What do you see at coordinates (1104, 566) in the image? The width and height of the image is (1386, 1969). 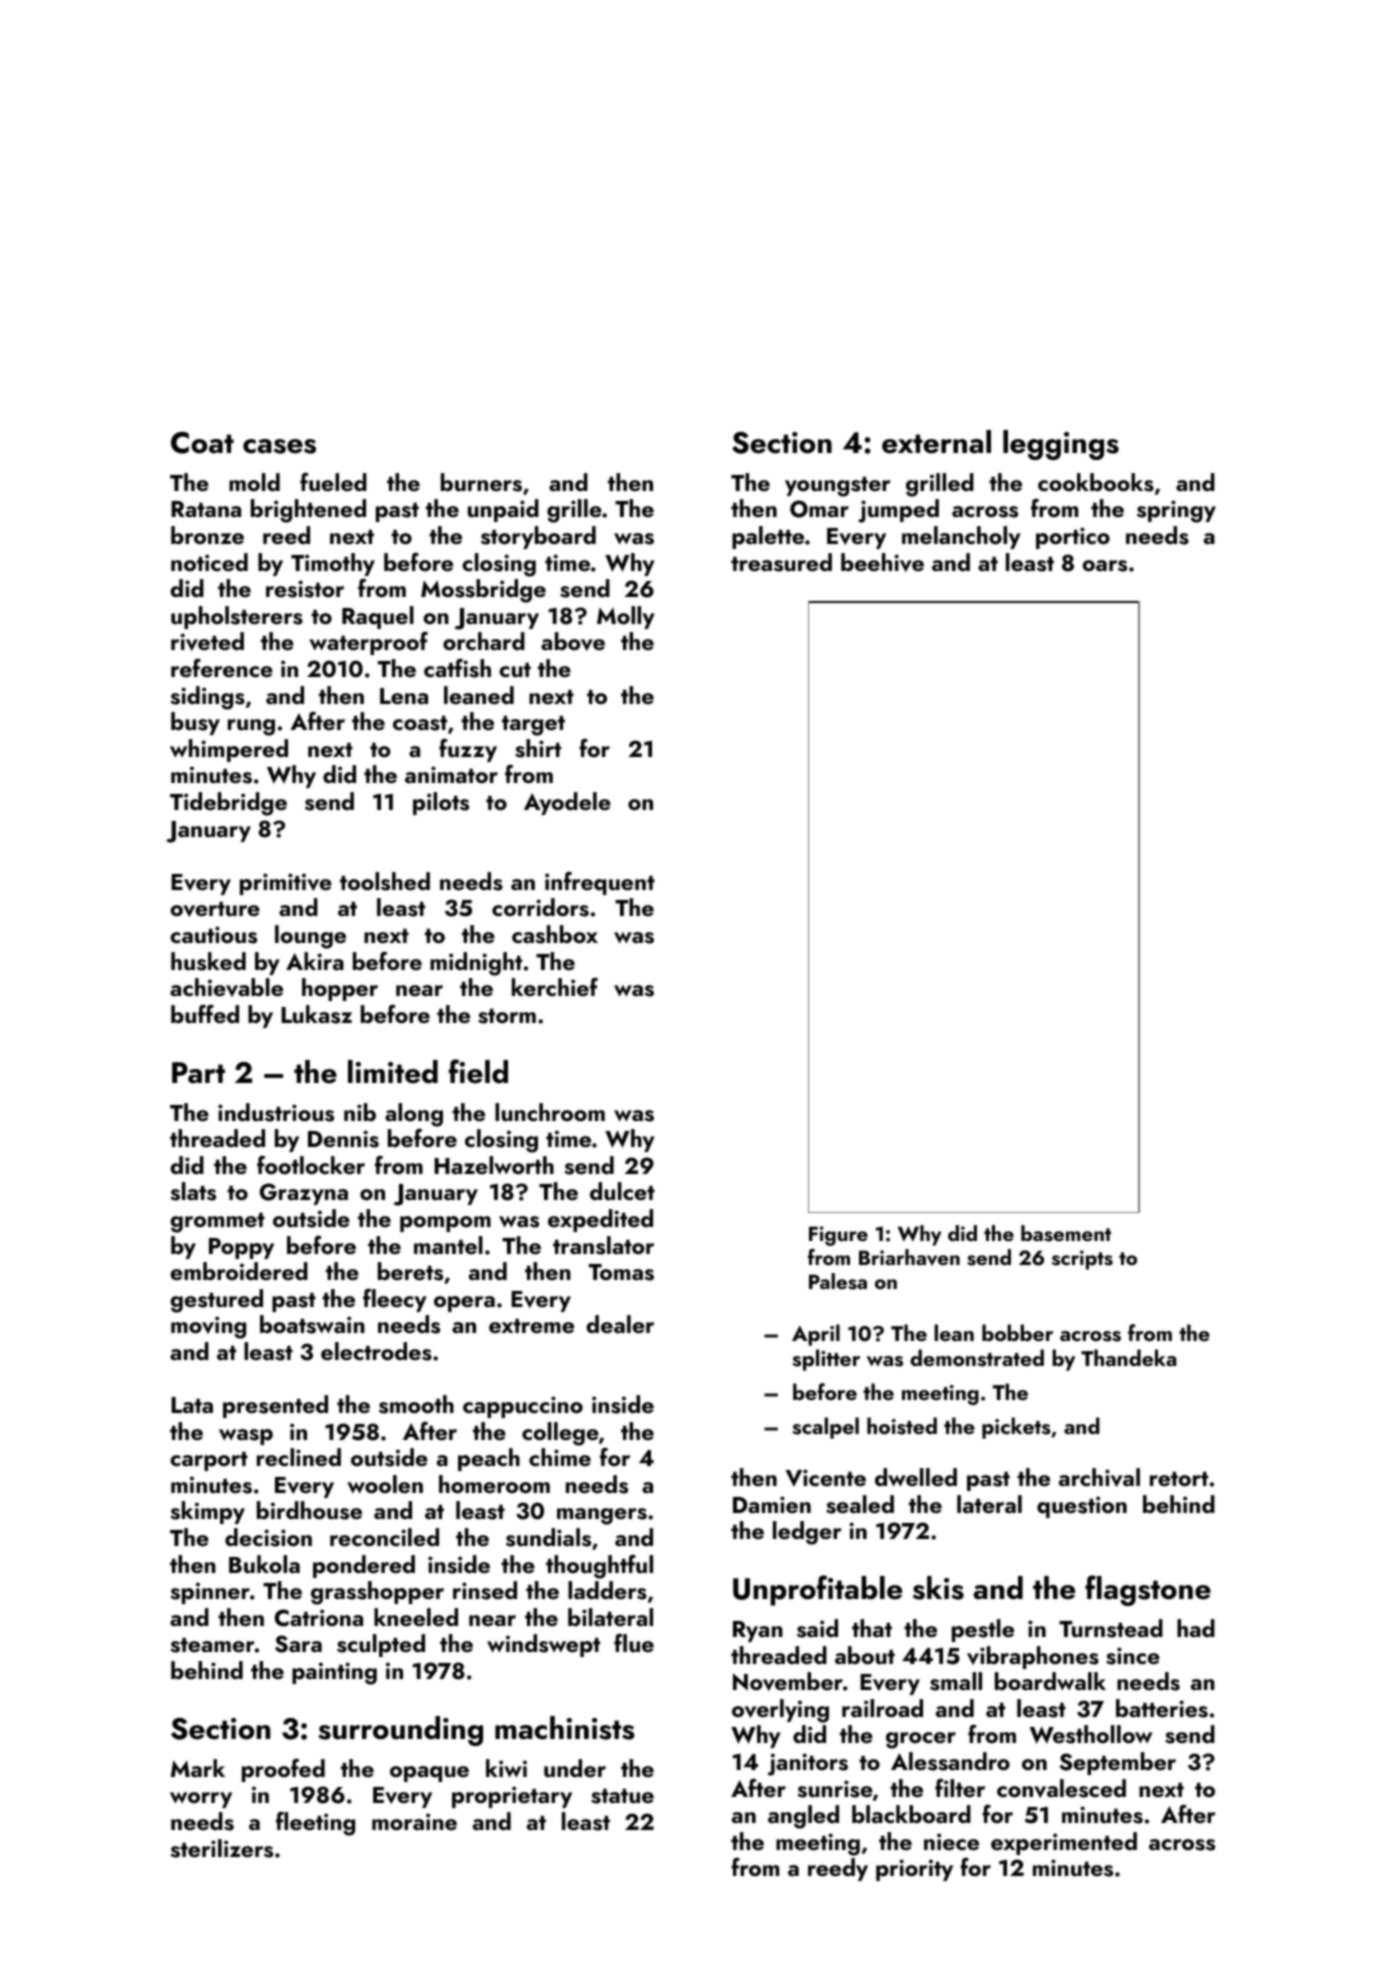 I see `oars` at bounding box center [1104, 566].
